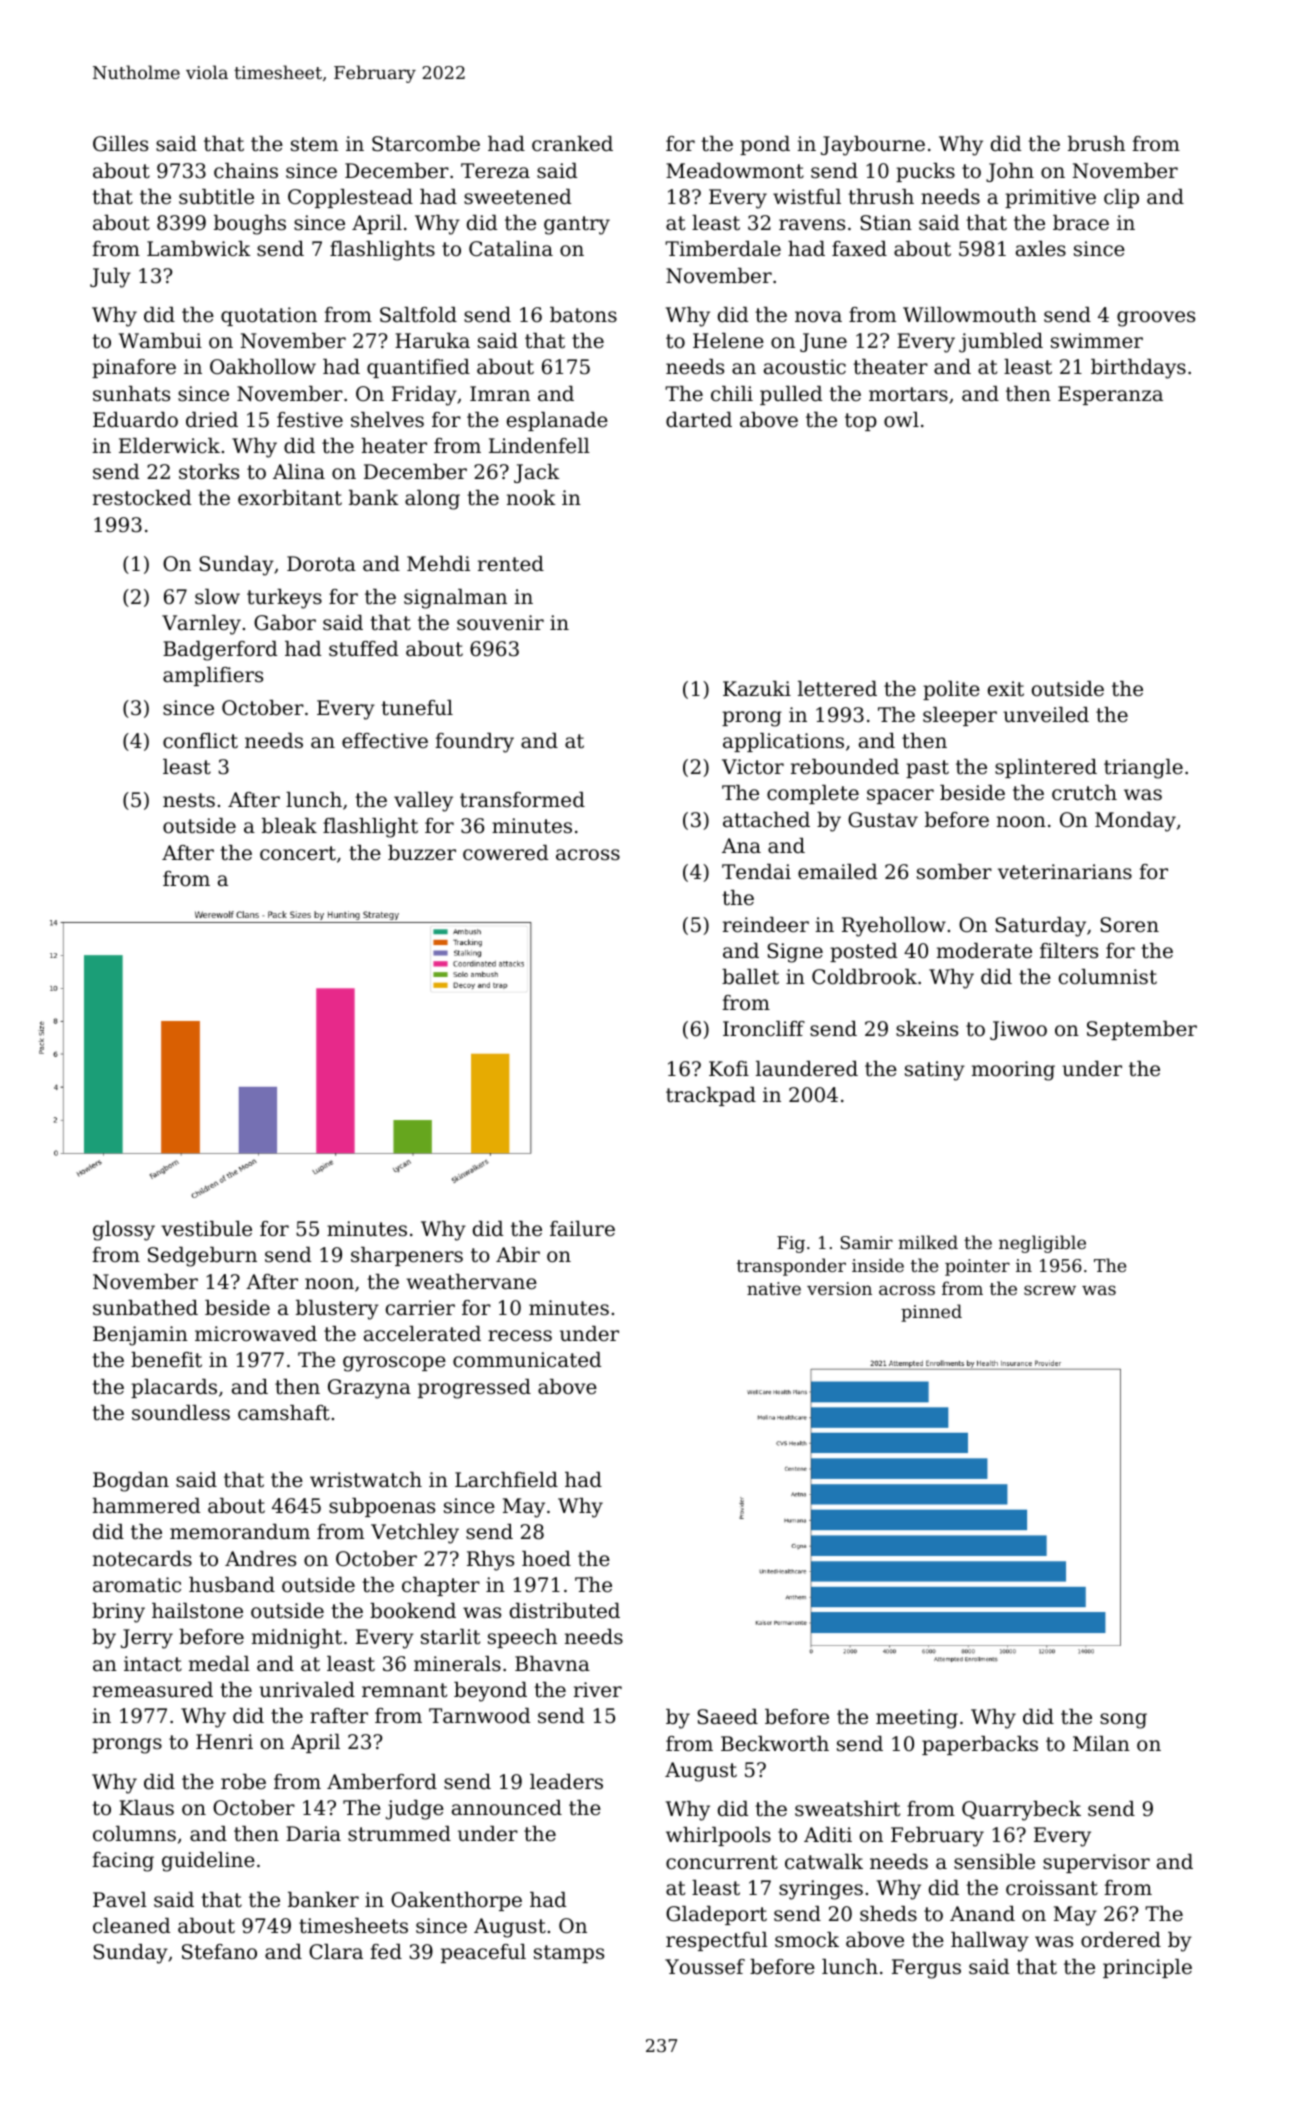 The width and height of the image is (1290, 2124). I want to click on along, so click(432, 500).
